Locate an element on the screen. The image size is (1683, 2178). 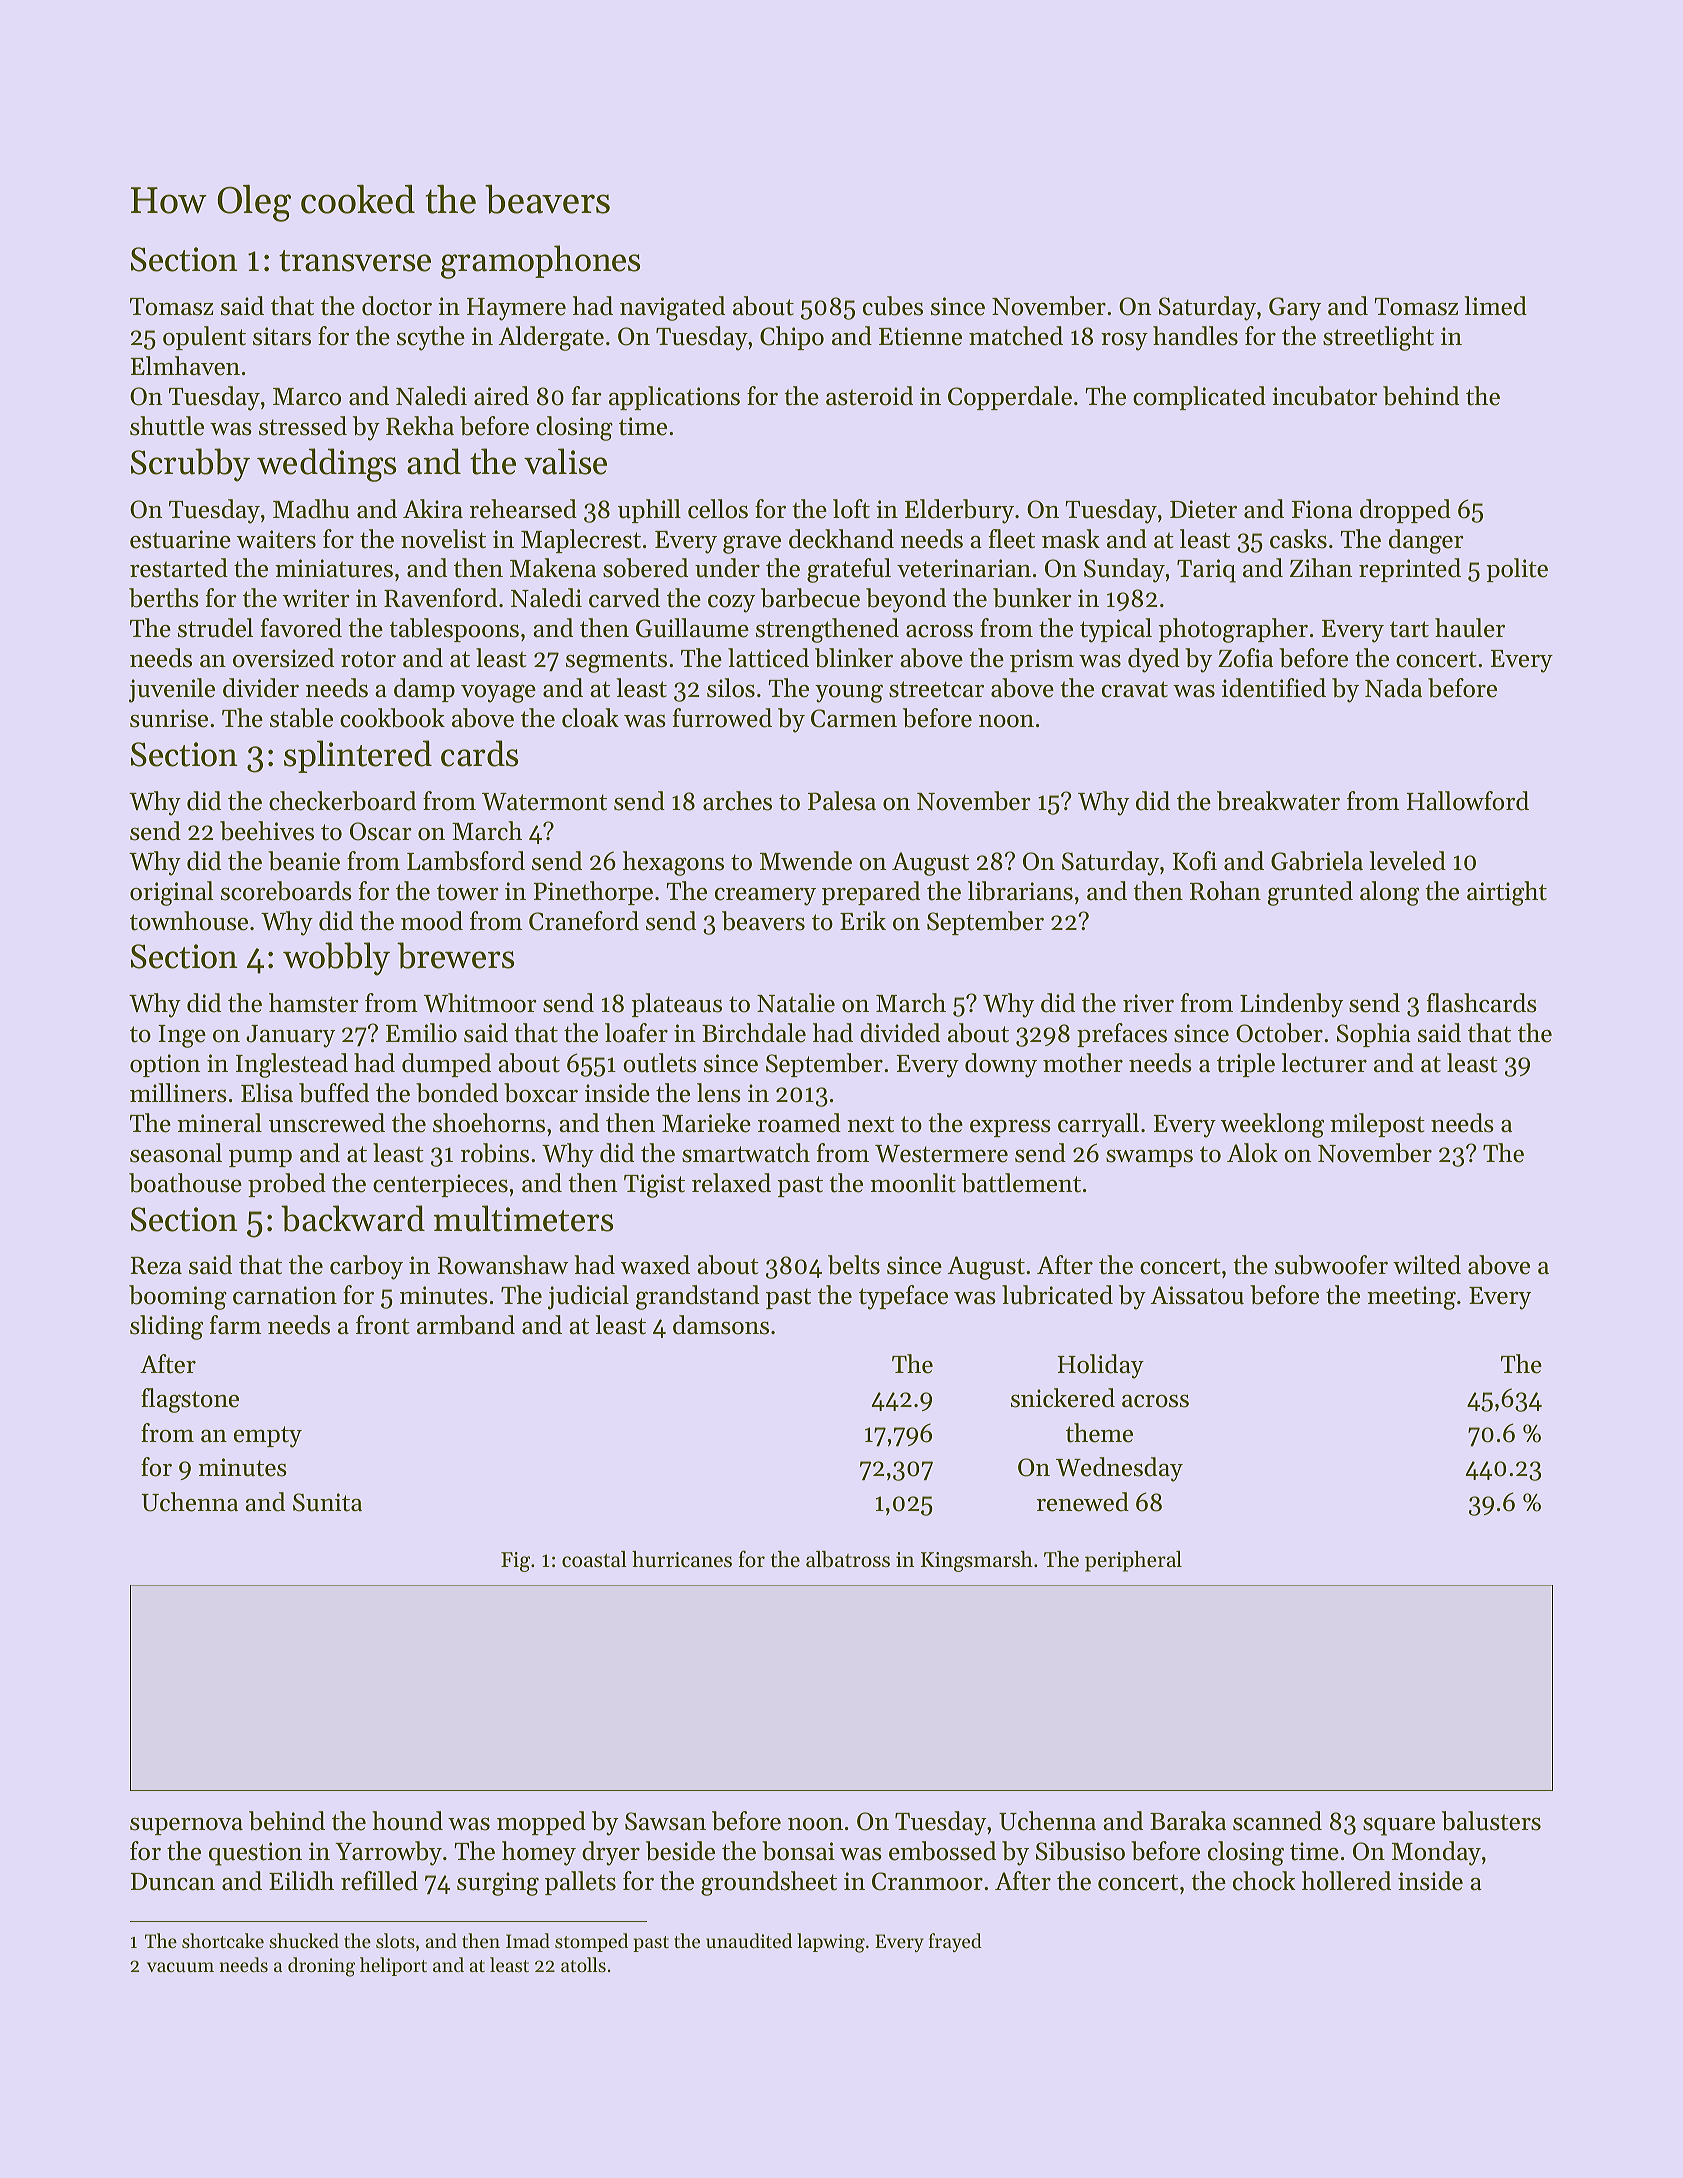
transverse is located at coordinates (355, 261).
